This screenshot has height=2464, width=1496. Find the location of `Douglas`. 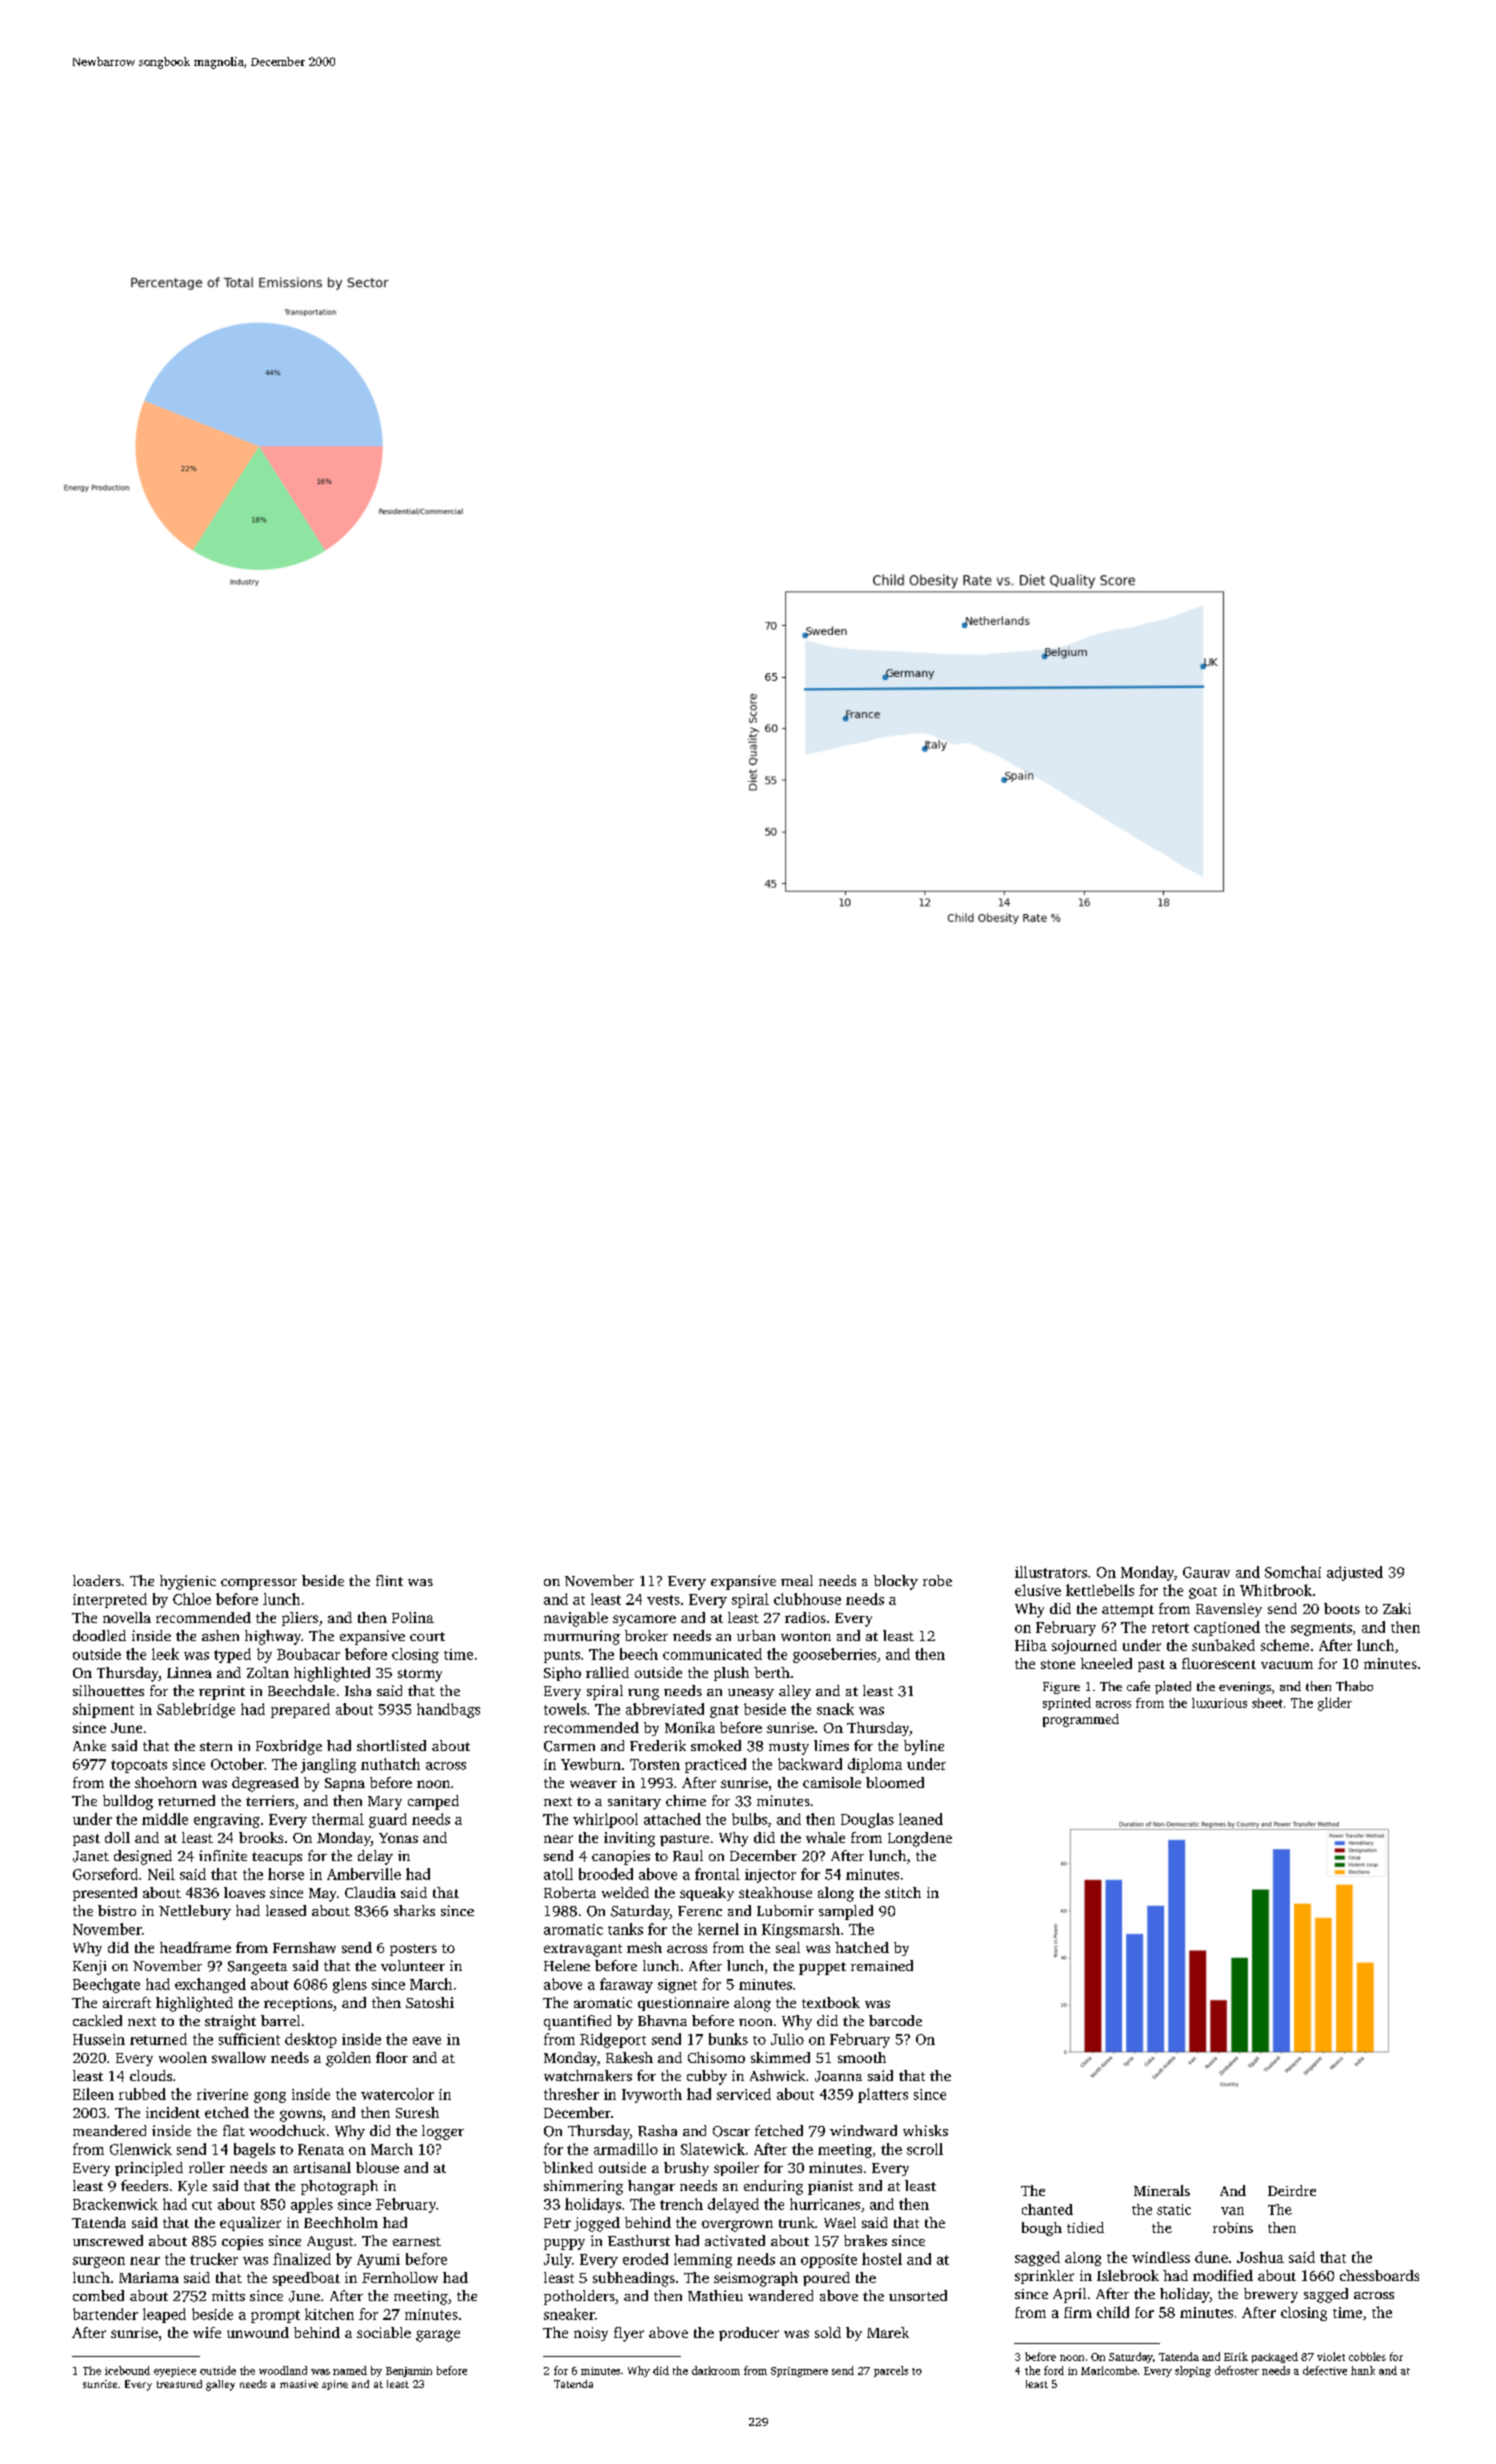

Douglas is located at coordinates (867, 1820).
